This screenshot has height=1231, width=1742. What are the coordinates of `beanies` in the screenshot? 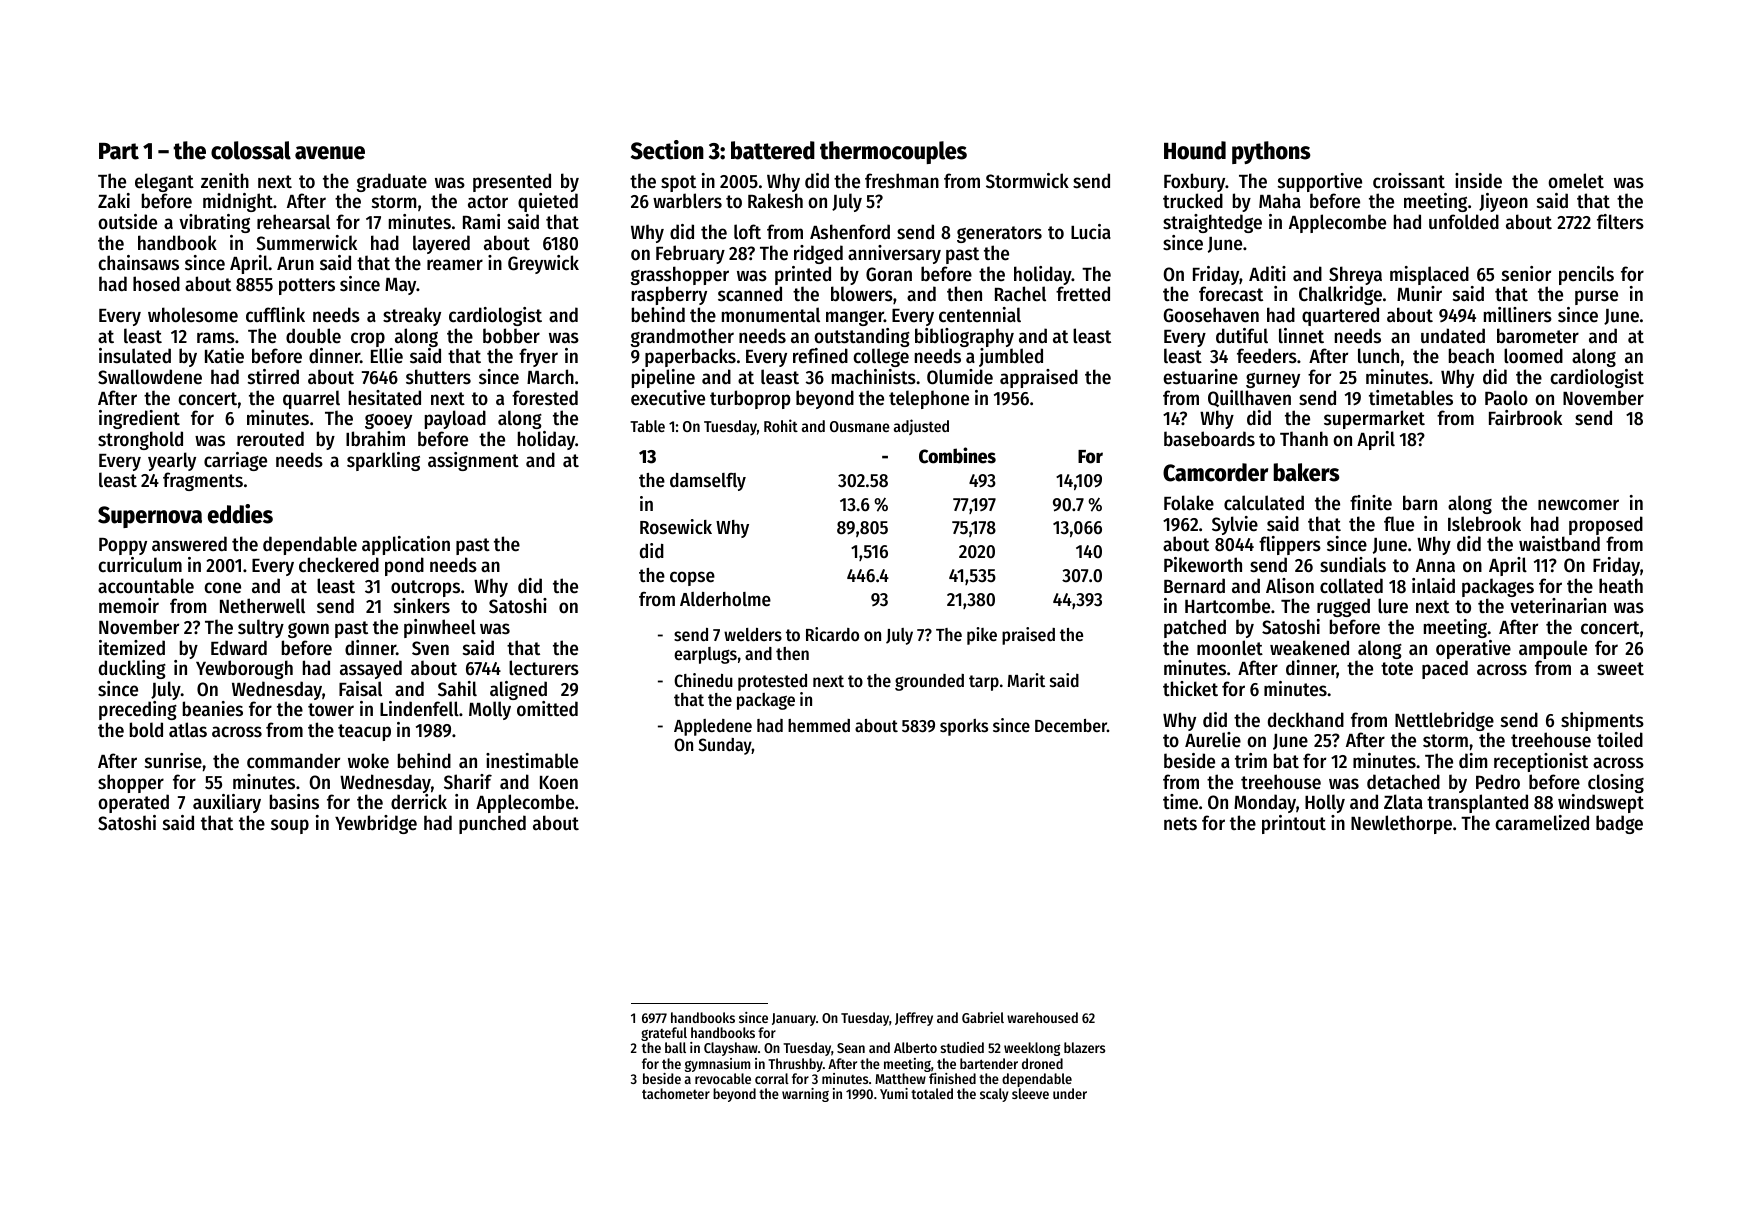 It's located at (213, 708).
